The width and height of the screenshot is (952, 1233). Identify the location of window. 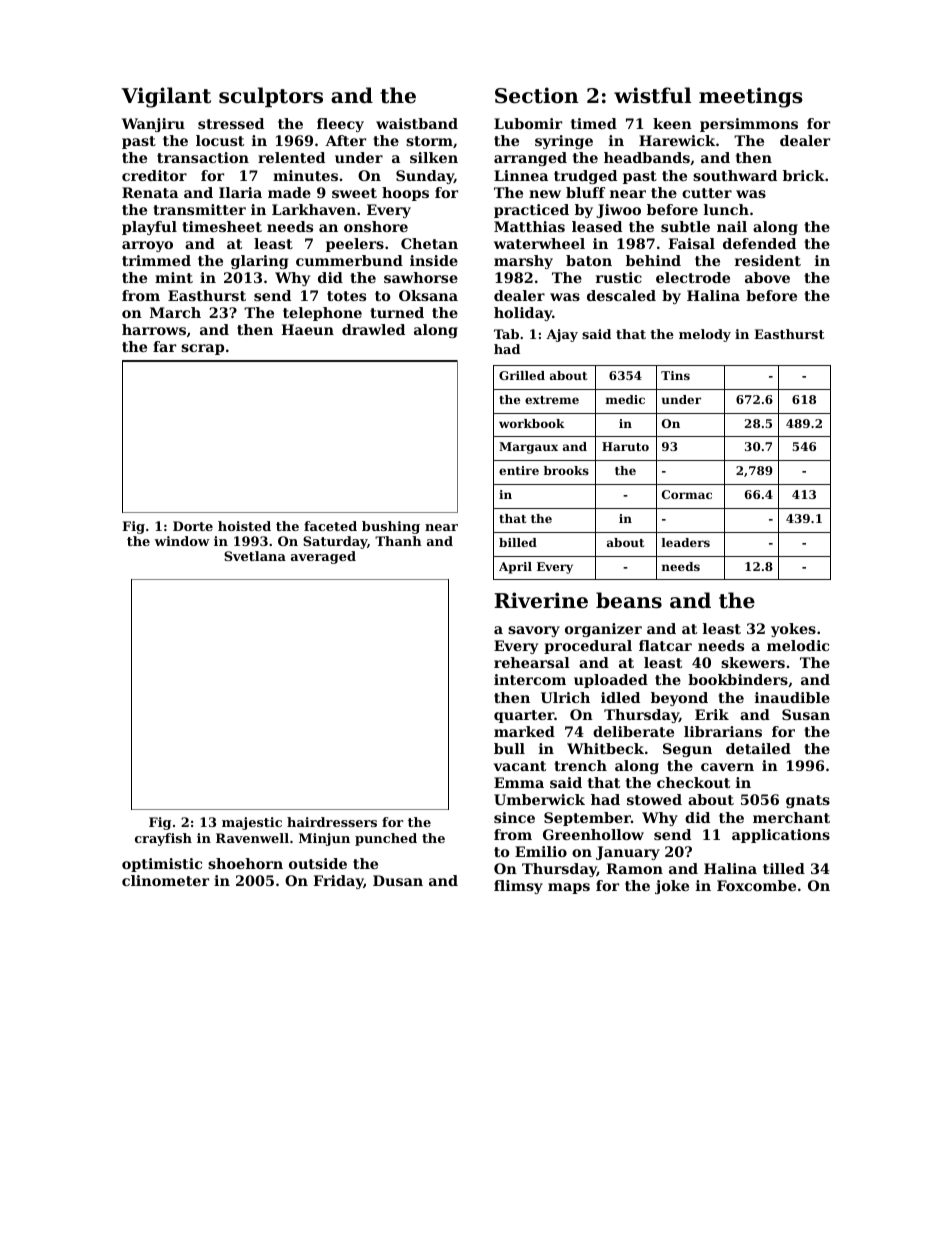
(182, 541).
